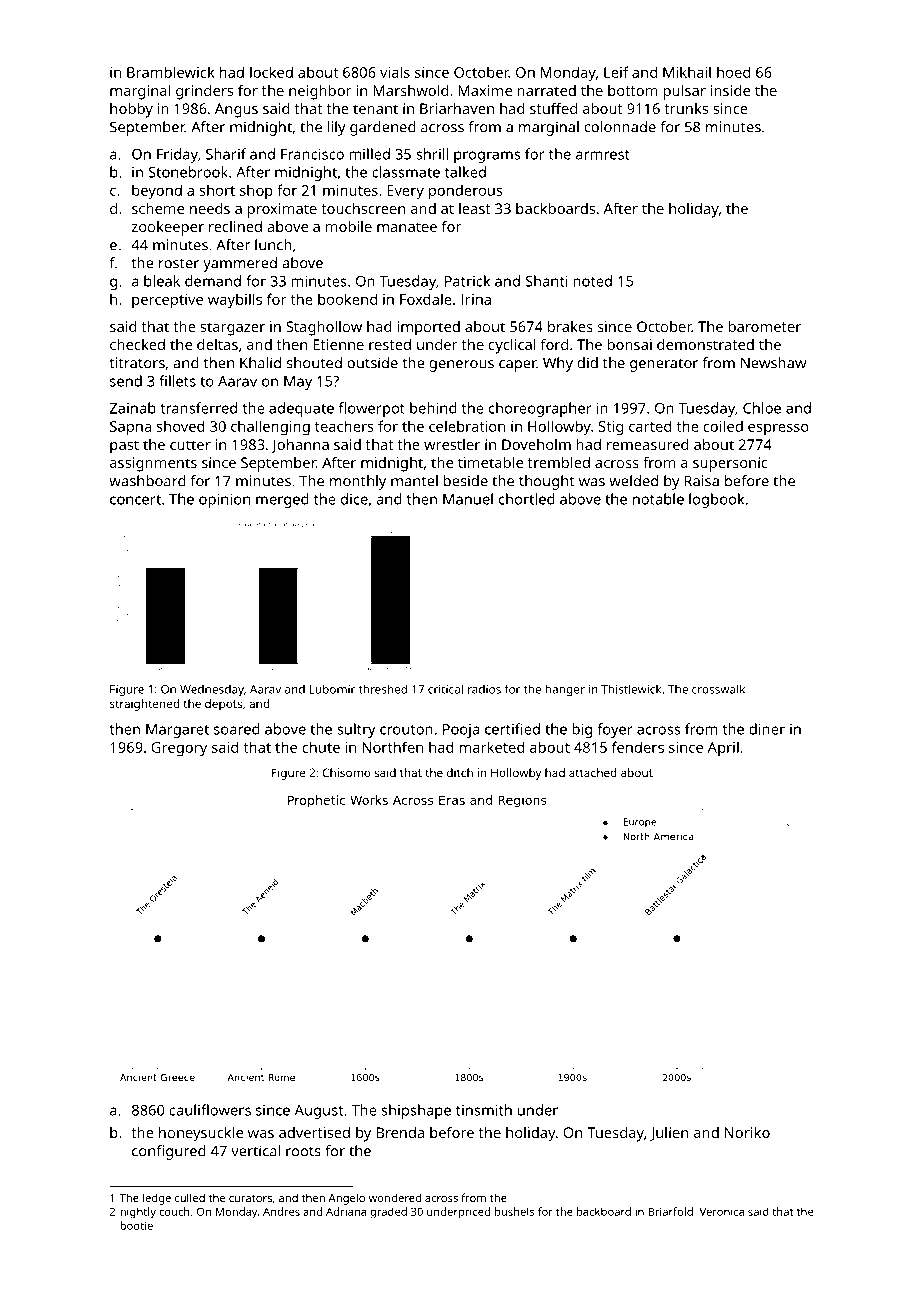 The image size is (924, 1308). Describe the element at coordinates (717, 500) in the image. I see `logbook` at that location.
